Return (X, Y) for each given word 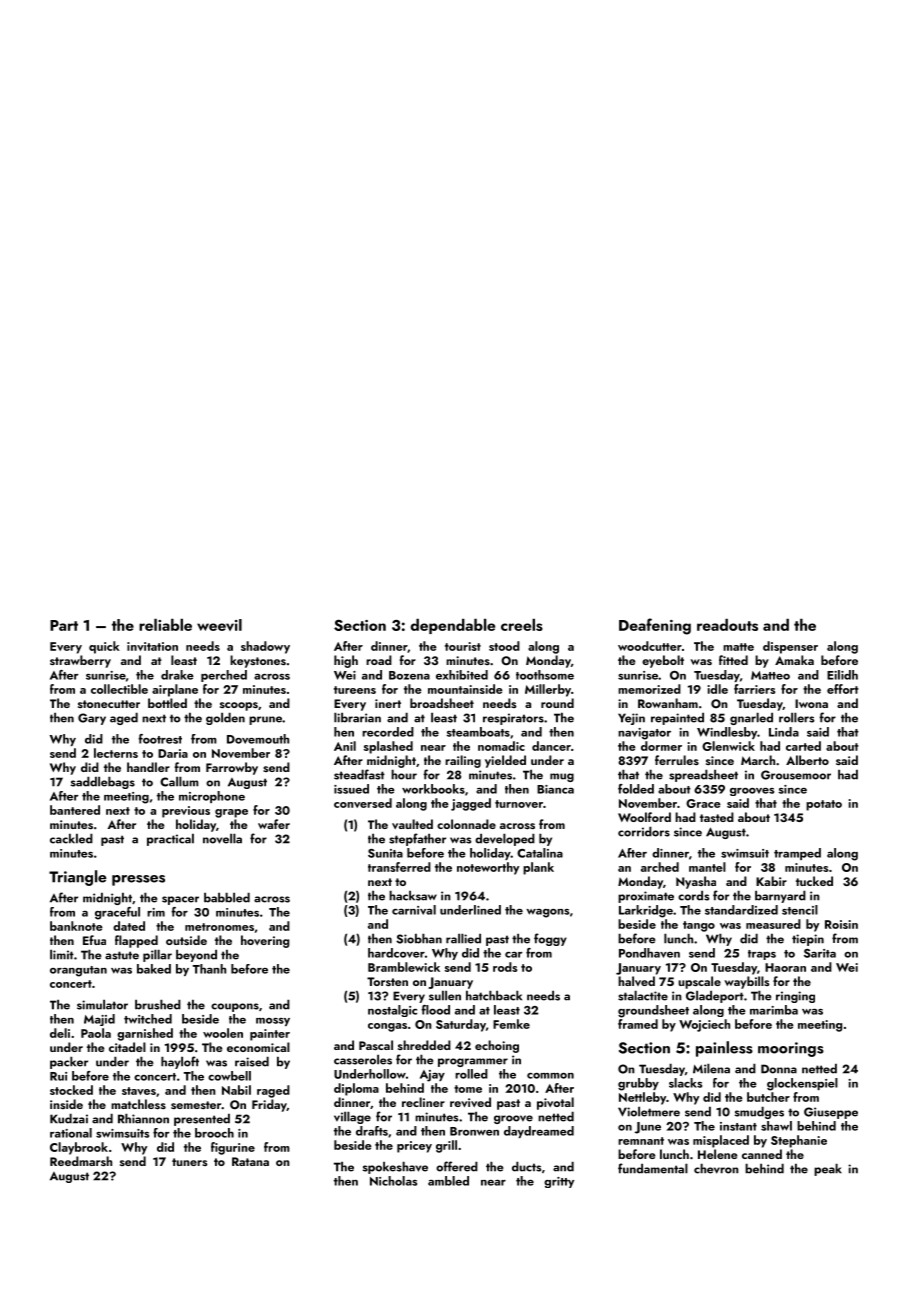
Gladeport (715, 996)
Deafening (655, 626)
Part (64, 625)
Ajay (432, 1076)
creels (522, 625)
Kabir (771, 881)
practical (170, 839)
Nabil (236, 1090)
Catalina (540, 853)
